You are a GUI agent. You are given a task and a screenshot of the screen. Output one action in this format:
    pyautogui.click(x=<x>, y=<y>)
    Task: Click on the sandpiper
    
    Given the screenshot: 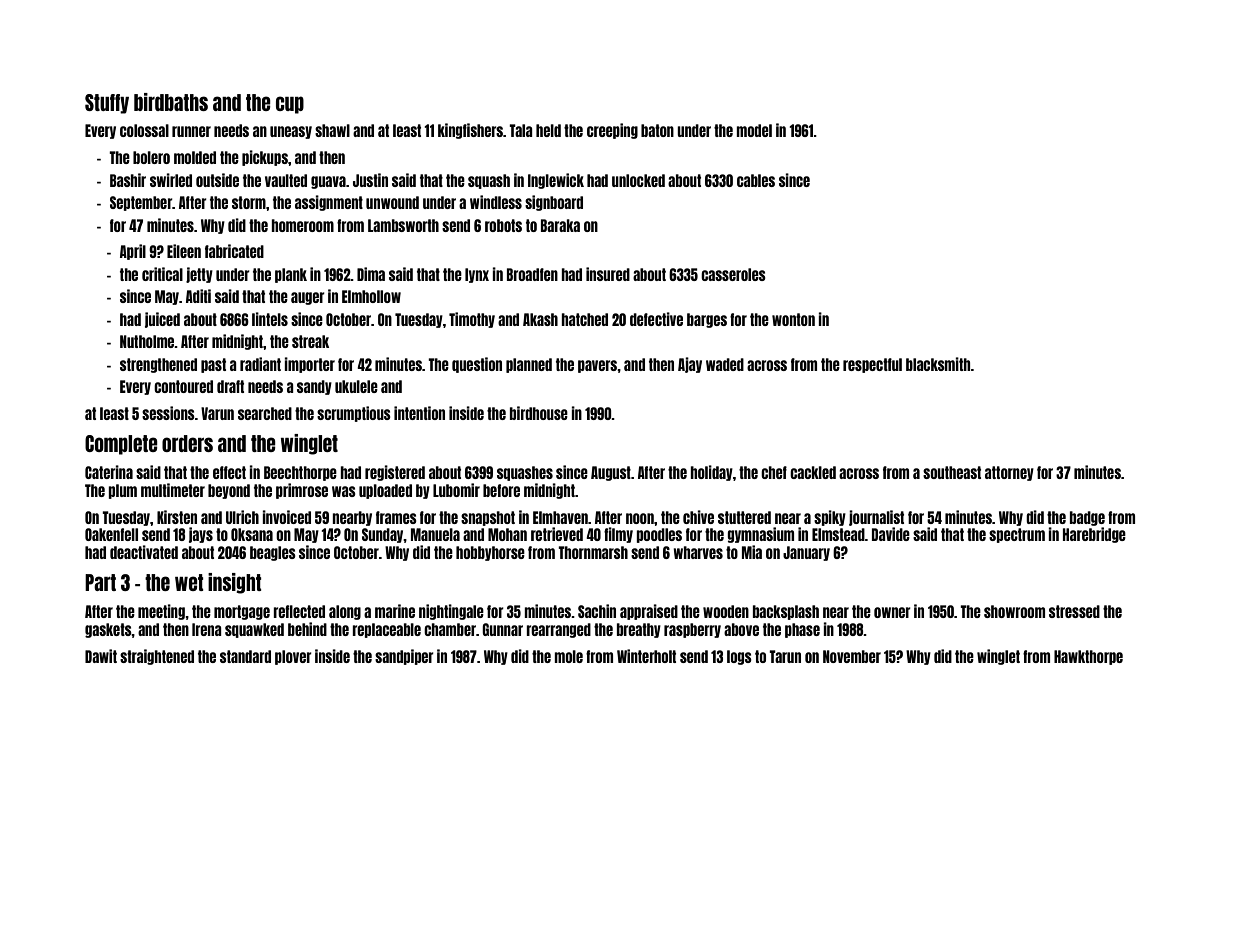 What is the action you would take?
    pyautogui.click(x=404, y=657)
